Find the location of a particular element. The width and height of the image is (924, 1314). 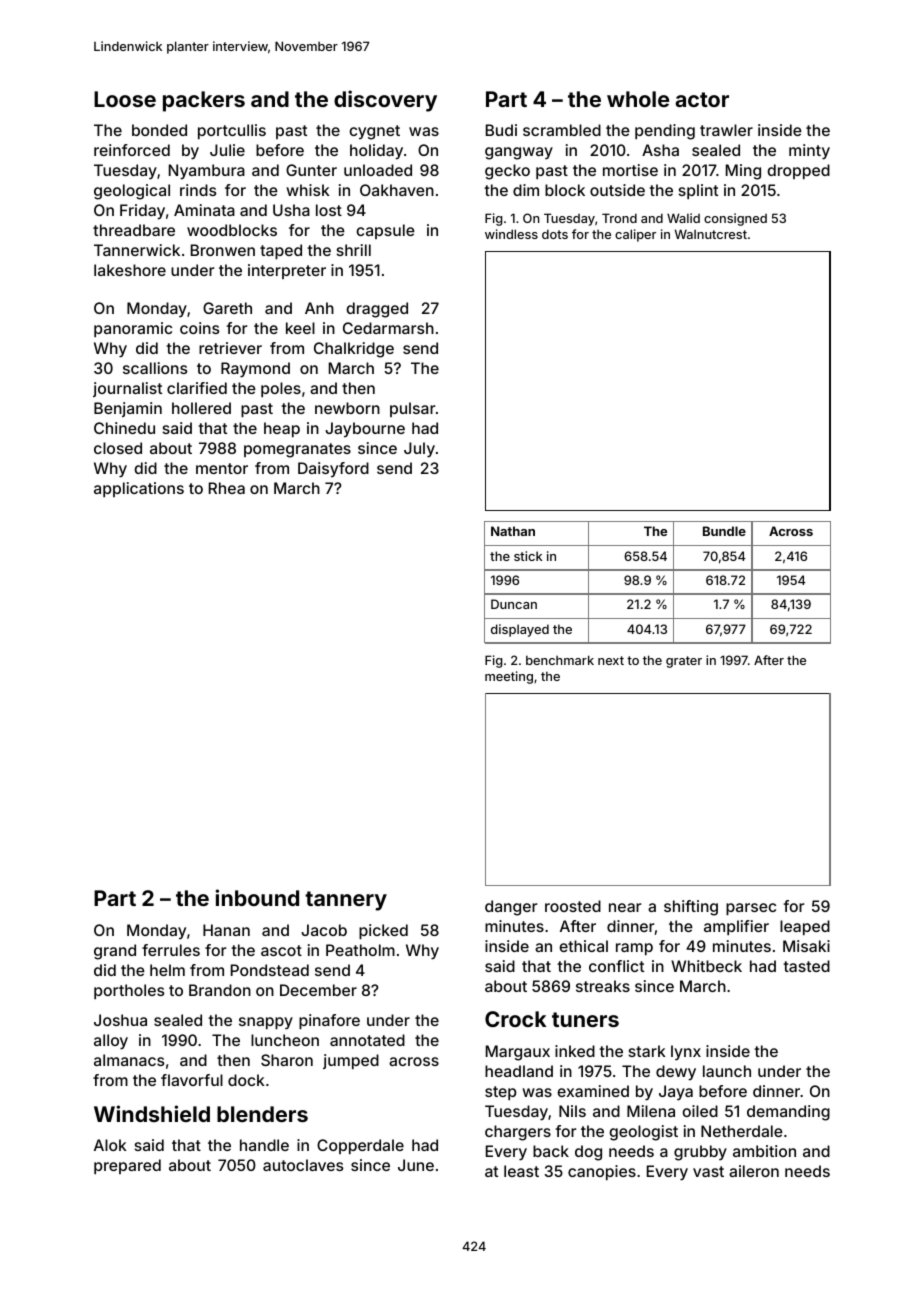

Oakhaven is located at coordinates (397, 190).
